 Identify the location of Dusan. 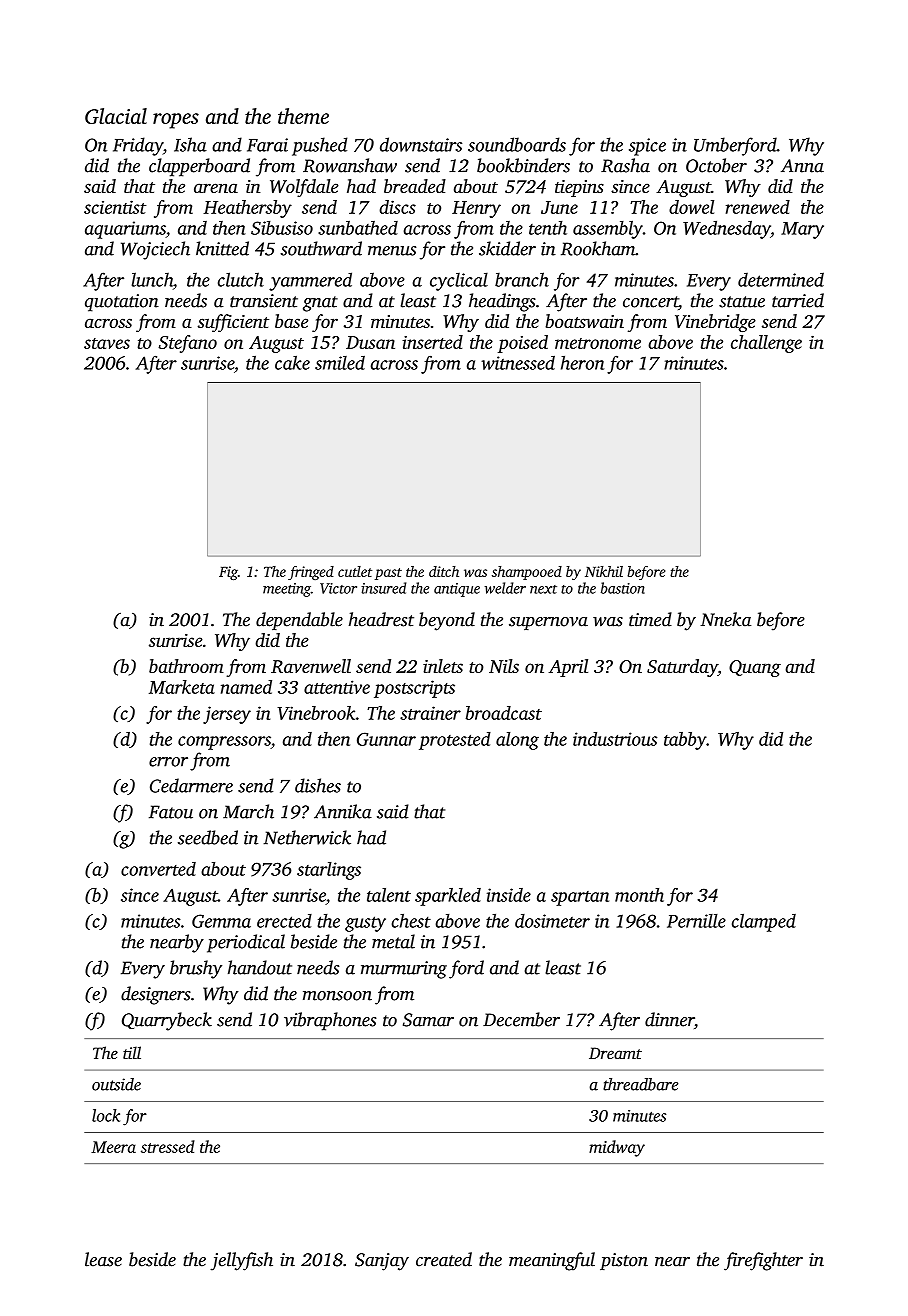
(370, 342).
